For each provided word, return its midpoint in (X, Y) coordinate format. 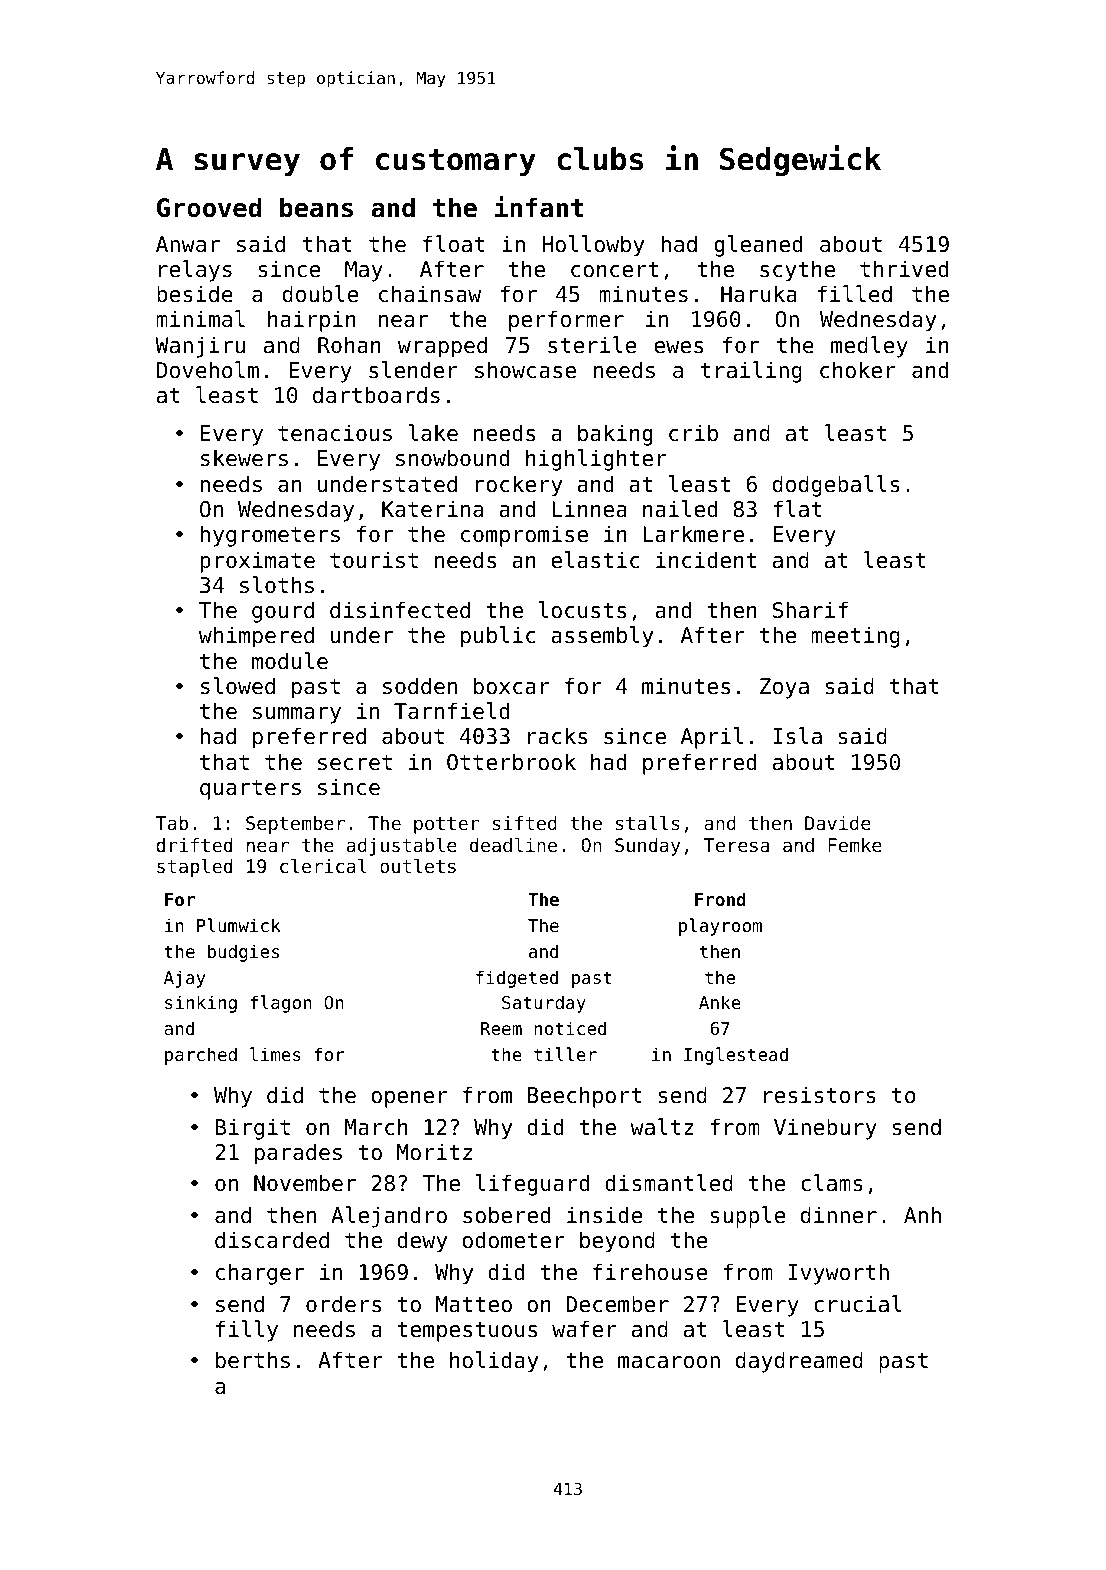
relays (195, 271)
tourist (374, 560)
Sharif (810, 610)
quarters (250, 790)
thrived (904, 269)
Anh (922, 1214)
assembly (602, 637)
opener (409, 1099)
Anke (720, 1002)
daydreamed (799, 1362)
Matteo (474, 1304)
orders (343, 1304)
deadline (513, 845)
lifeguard (532, 1185)
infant (539, 207)
